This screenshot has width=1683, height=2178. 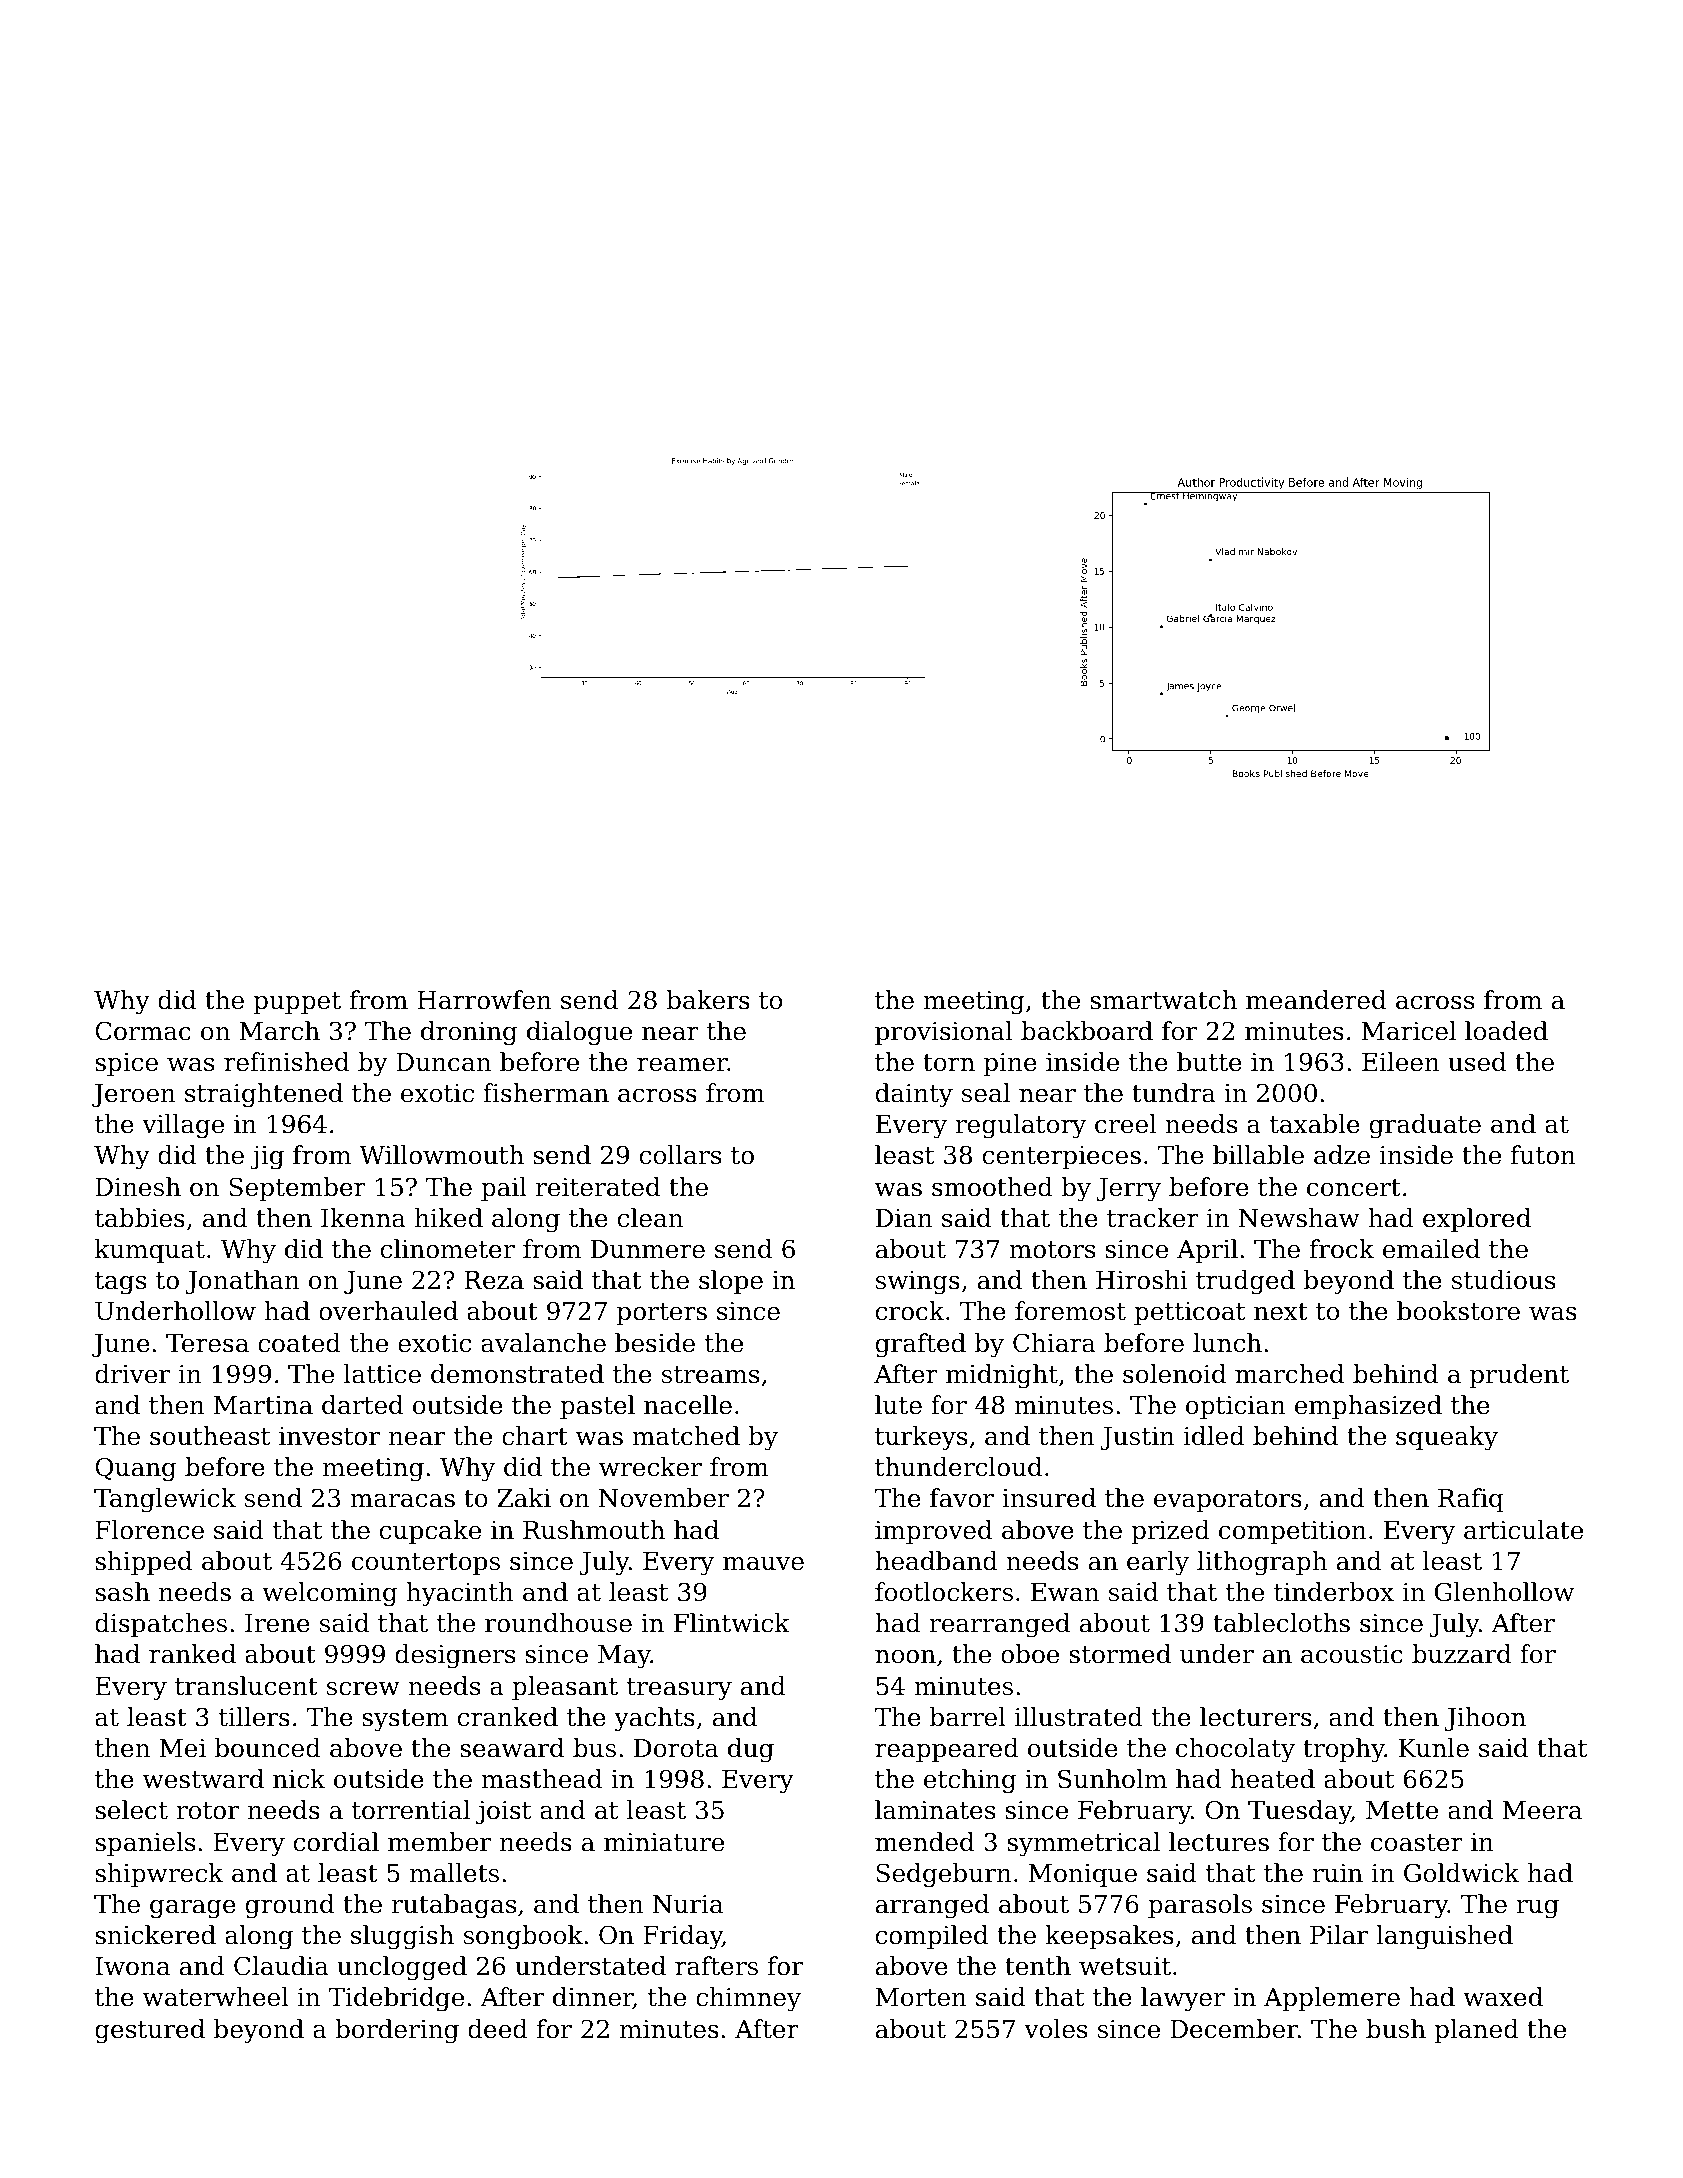 I want to click on meandered, so click(x=1316, y=1000).
